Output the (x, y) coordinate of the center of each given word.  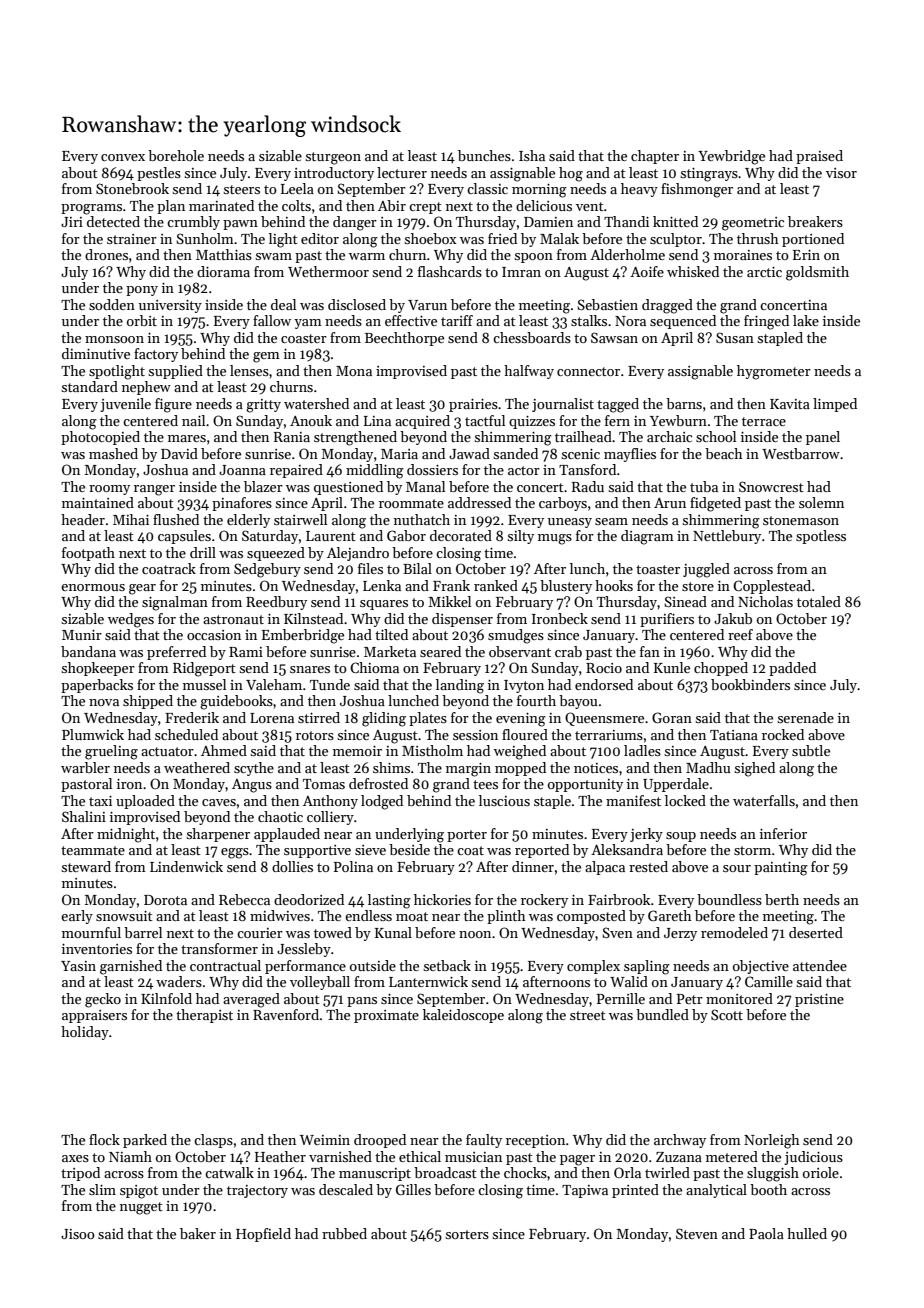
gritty (263, 406)
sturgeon (333, 158)
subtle (811, 750)
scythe (254, 769)
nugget (141, 1208)
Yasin (78, 966)
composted (591, 917)
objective (761, 967)
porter (467, 836)
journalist (563, 405)
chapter (655, 157)
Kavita (790, 404)
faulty (484, 1141)
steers (242, 189)
